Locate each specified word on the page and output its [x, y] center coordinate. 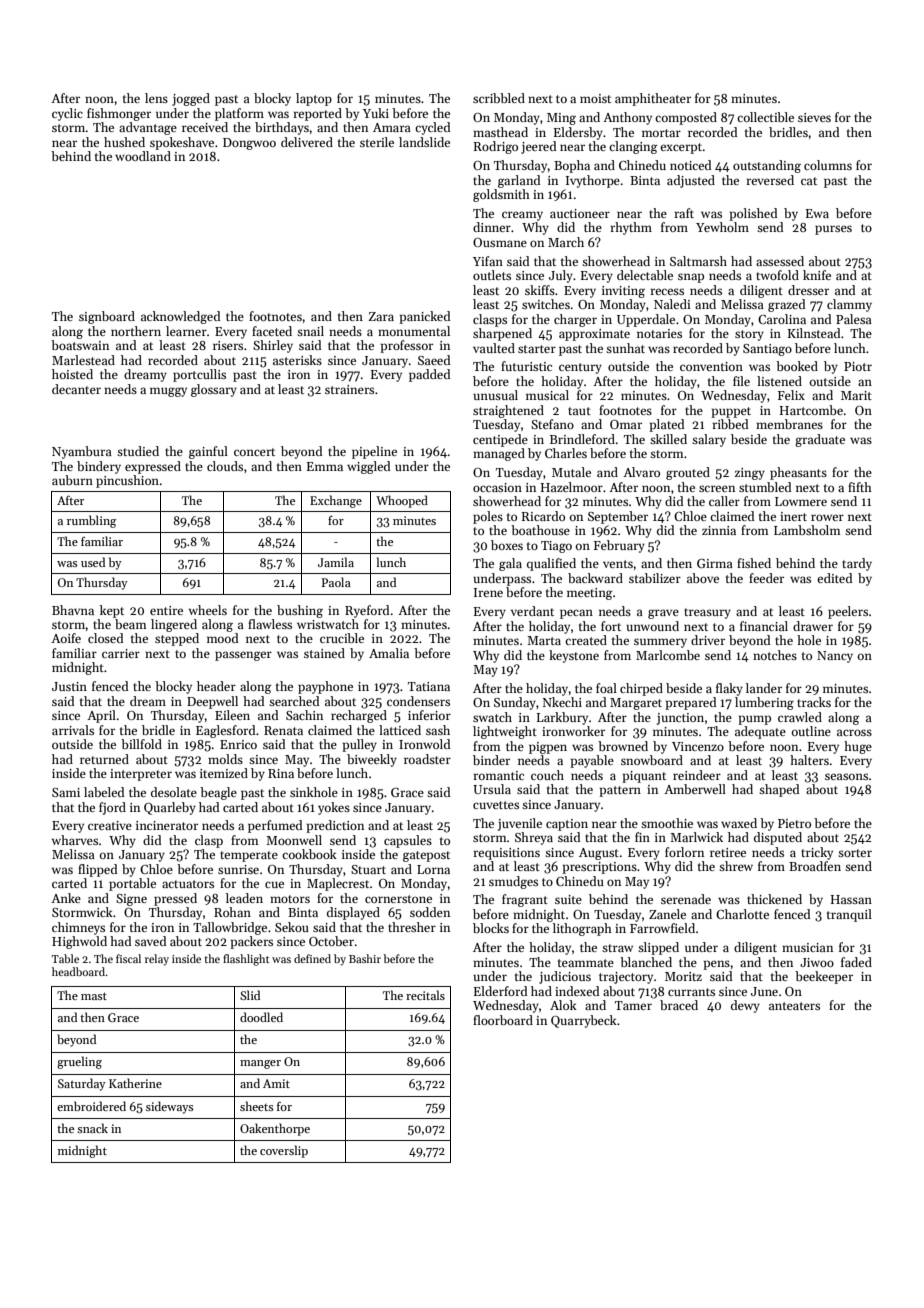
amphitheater [653, 99]
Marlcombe [668, 655]
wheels [208, 610]
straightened [508, 411]
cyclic [67, 114]
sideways [169, 1107]
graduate [820, 440]
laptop [314, 99]
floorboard [503, 1020]
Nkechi [562, 702]
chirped [641, 689]
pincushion [127, 481]
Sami [66, 792]
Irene [488, 592]
